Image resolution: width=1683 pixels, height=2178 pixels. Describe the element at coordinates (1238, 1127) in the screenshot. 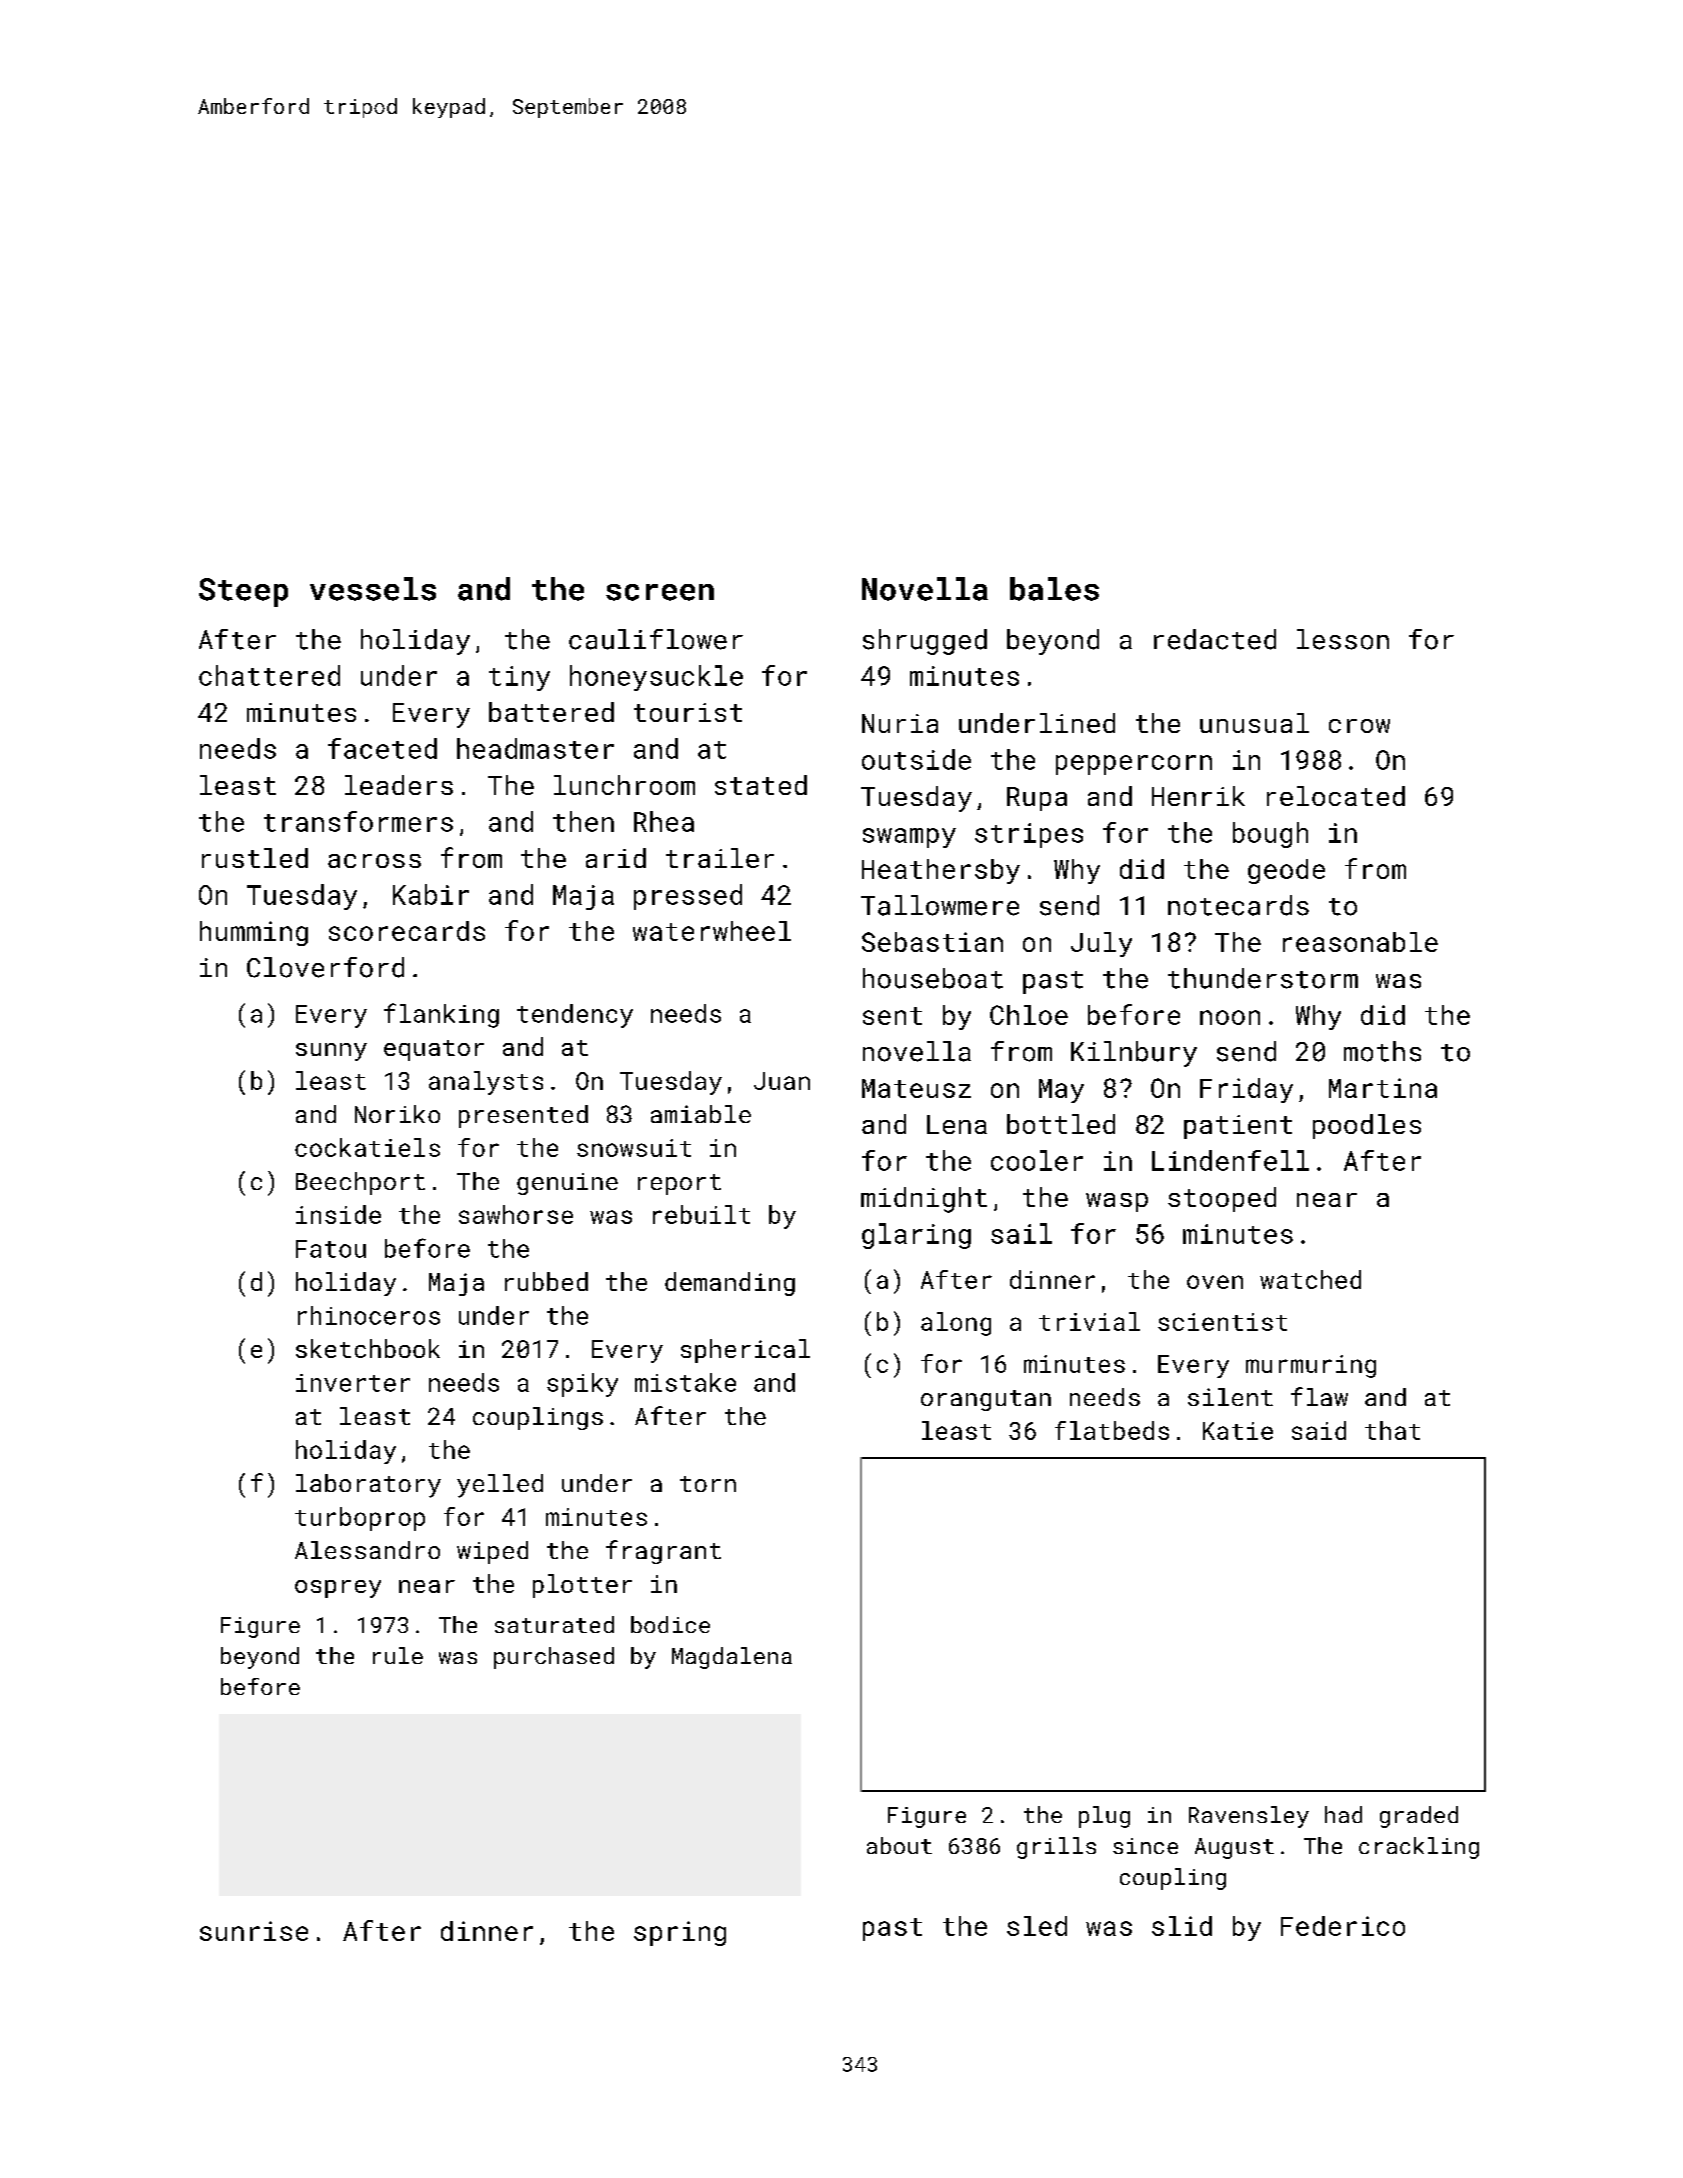

I see `patient` at that location.
